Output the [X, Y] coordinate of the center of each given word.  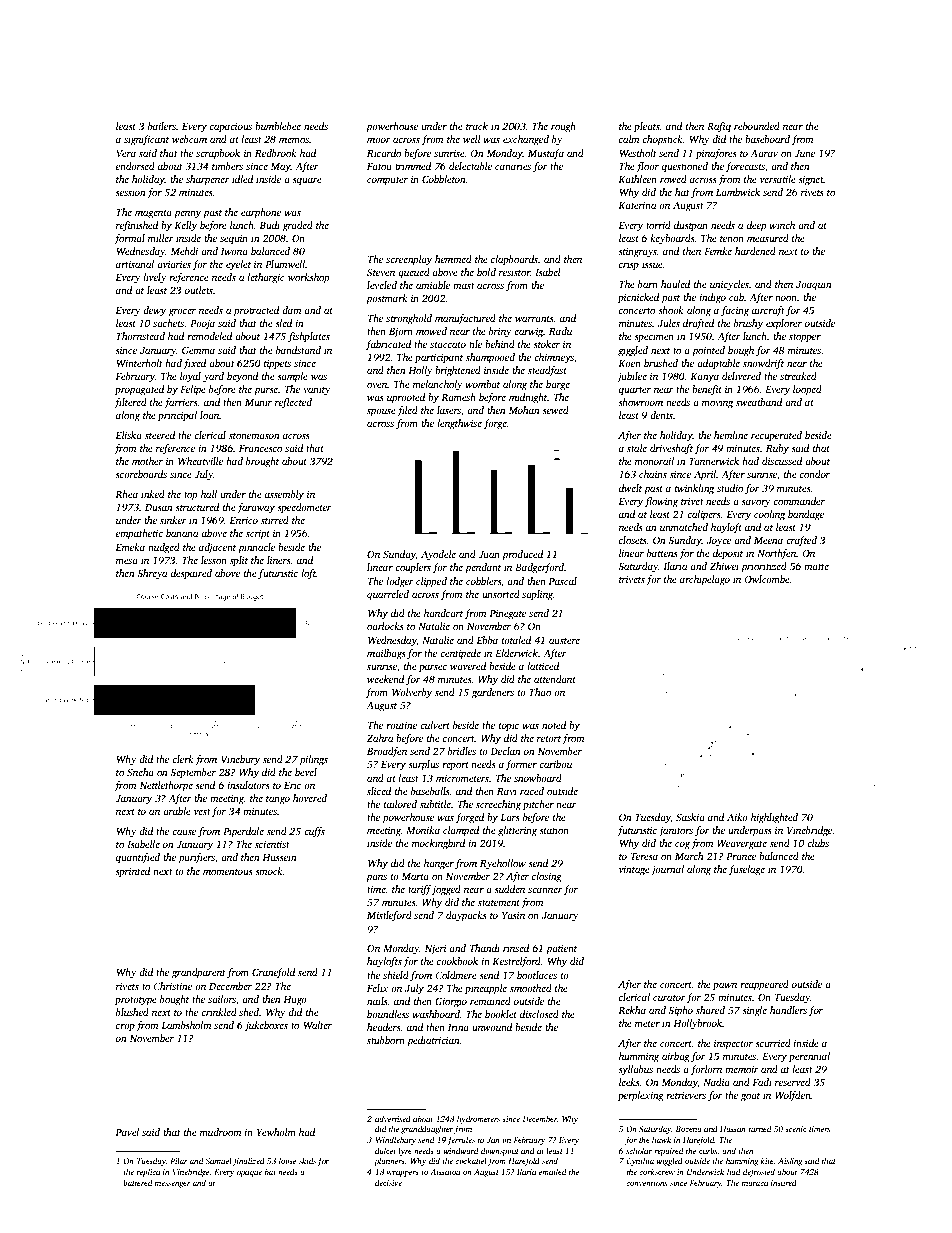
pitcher [538, 805]
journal [667, 870]
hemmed [453, 259]
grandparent [199, 973]
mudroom [220, 1132]
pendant [483, 568]
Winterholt [140, 363]
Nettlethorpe [166, 786]
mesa [127, 561]
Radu [560, 331]
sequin [234, 239]
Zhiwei [724, 566]
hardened [755, 251]
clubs [818, 843]
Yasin [513, 915]
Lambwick [738, 192]
